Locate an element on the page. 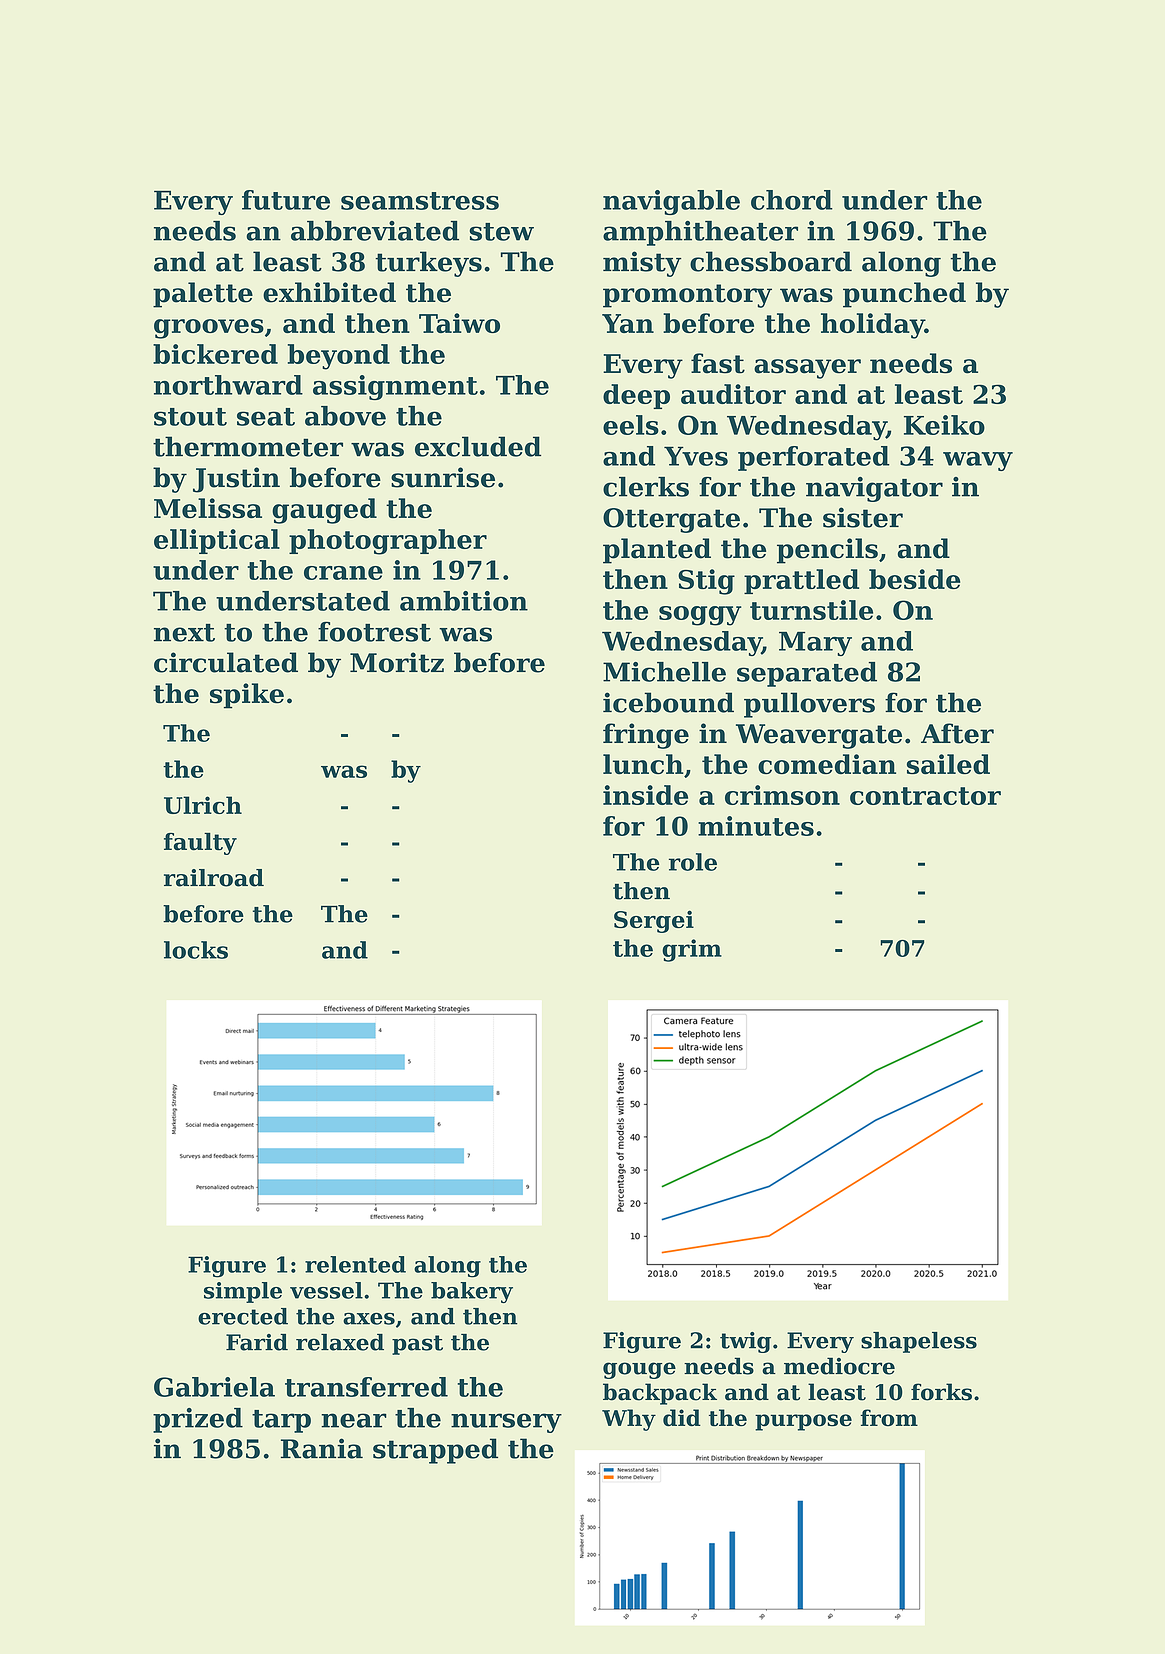 The height and width of the image is (1654, 1165). relented is located at coordinates (355, 1264).
